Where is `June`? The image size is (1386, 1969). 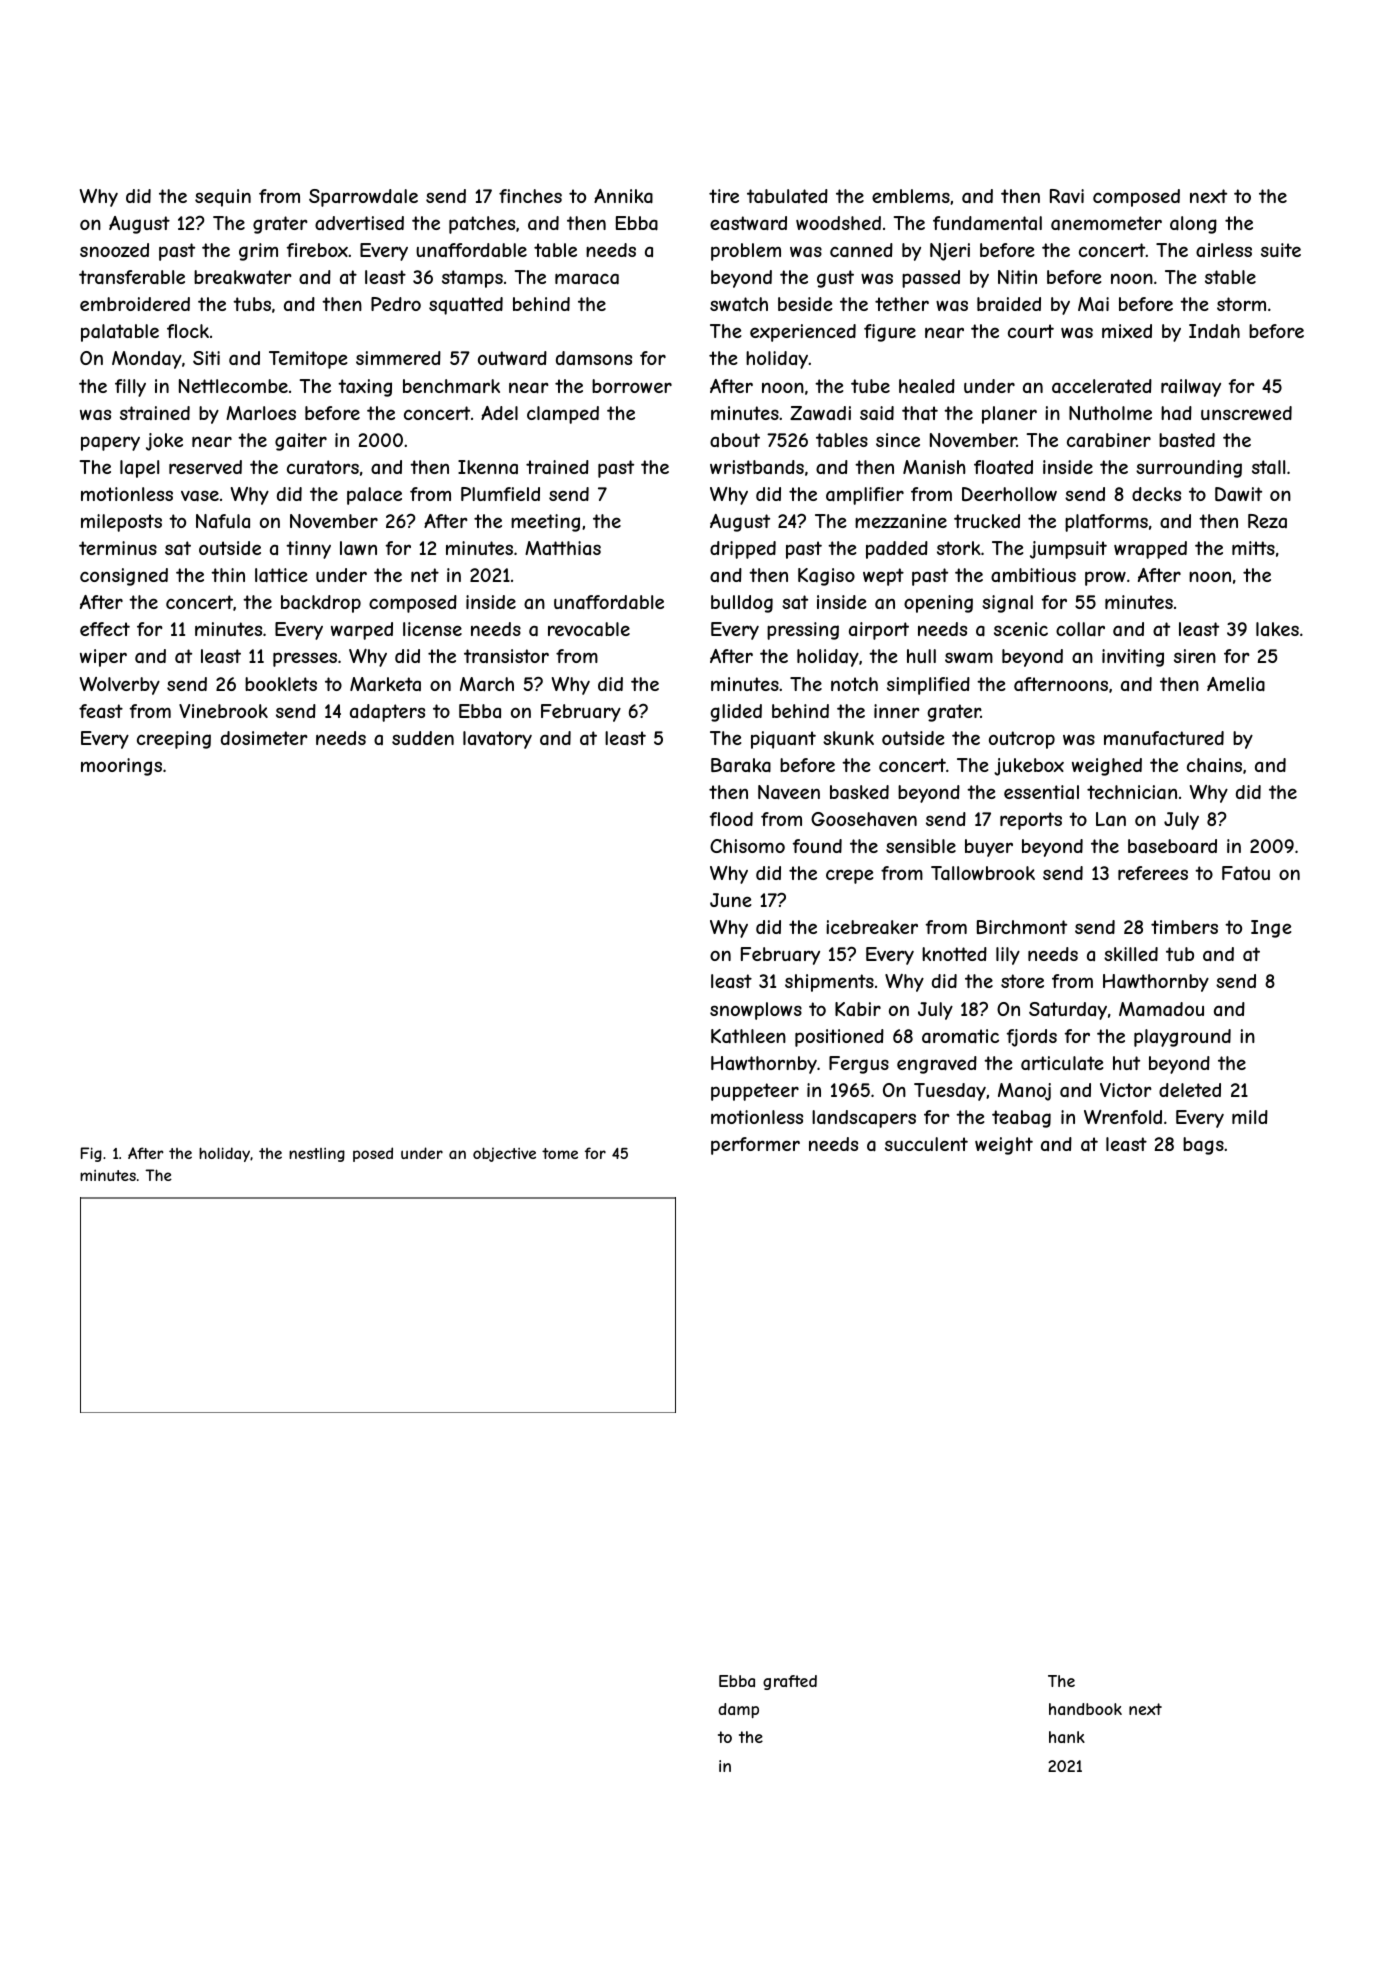
June is located at coordinates (731, 900).
